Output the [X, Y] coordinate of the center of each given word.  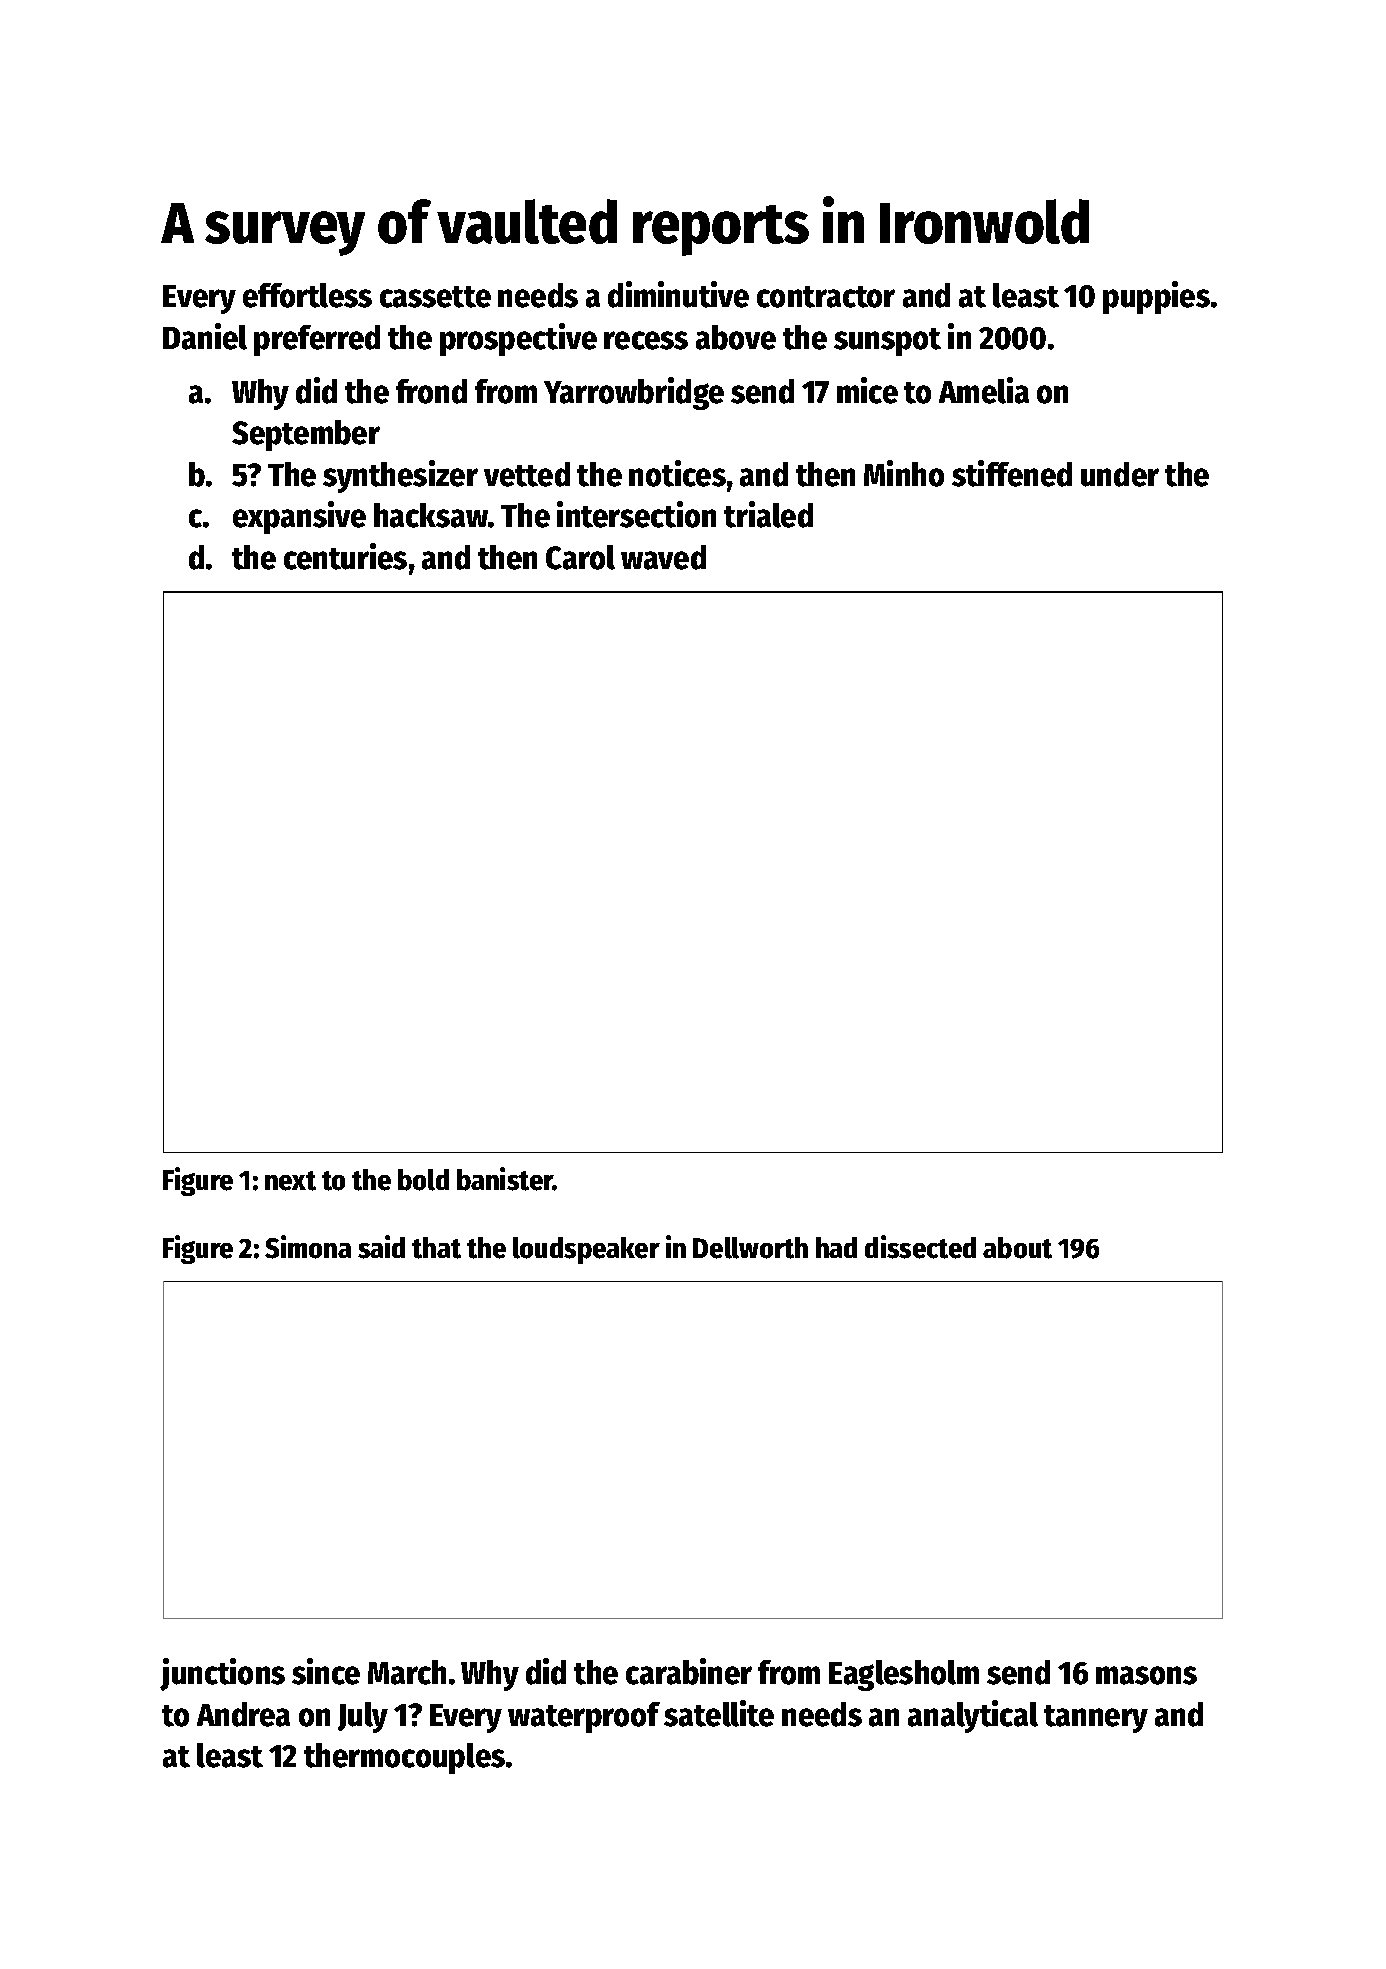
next [290, 1181]
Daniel [205, 336]
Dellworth [750, 1248]
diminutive [678, 294]
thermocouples [404, 1758]
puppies [1156, 297]
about [1017, 1248]
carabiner [689, 1671]
